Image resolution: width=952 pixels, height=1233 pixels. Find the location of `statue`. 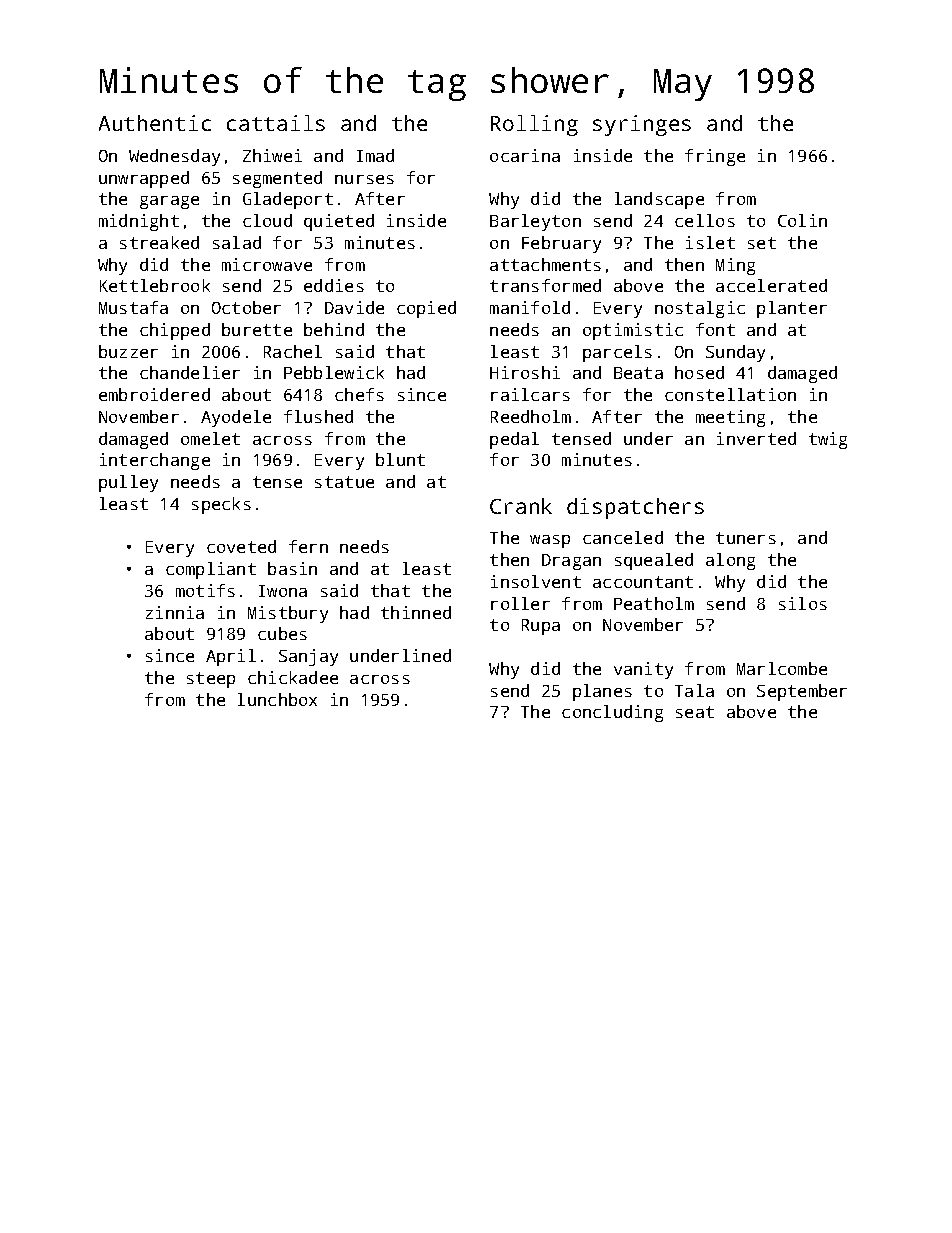

statue is located at coordinates (344, 482).
